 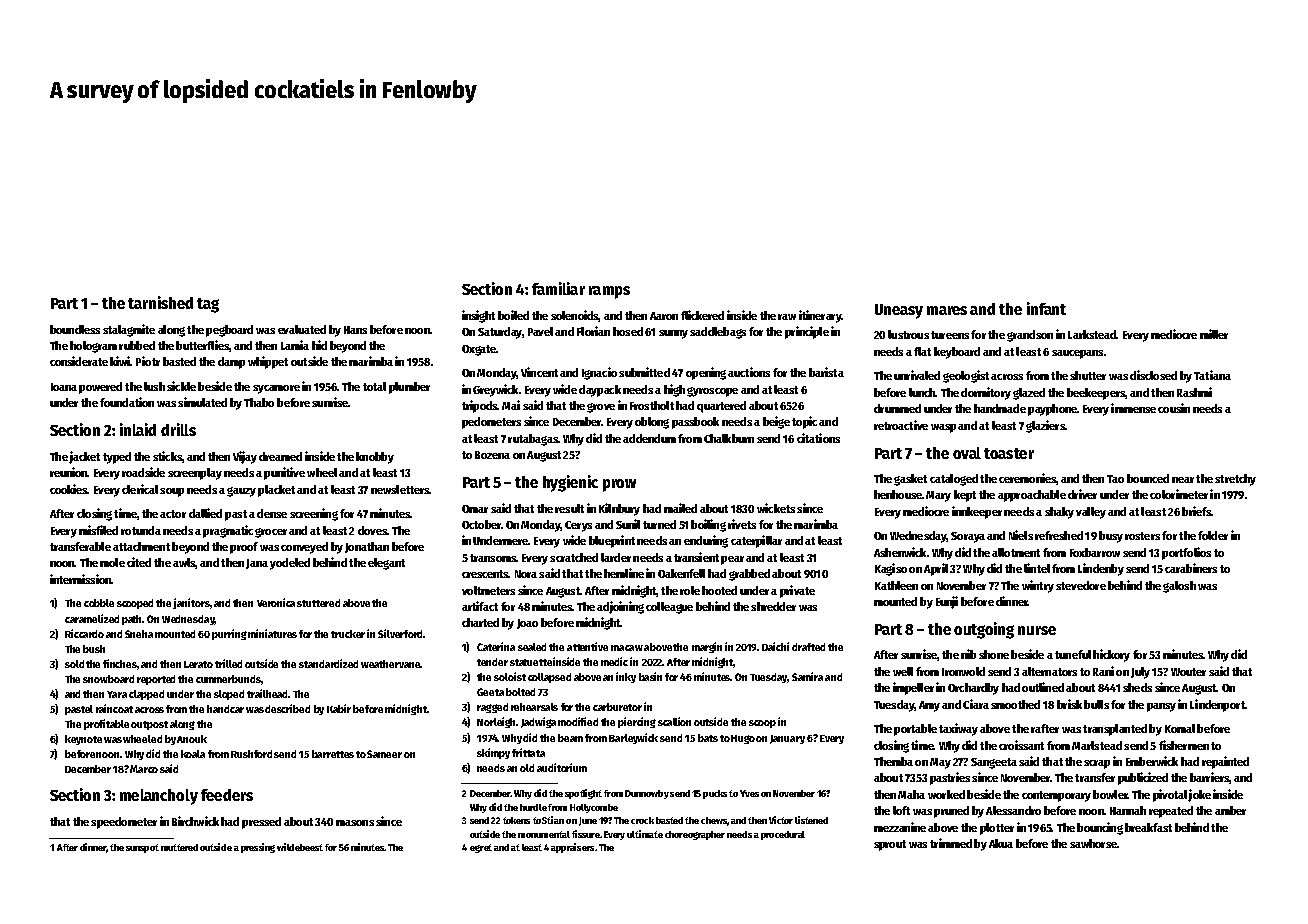 What do you see at coordinates (1183, 480) in the screenshot?
I see `near` at bounding box center [1183, 480].
